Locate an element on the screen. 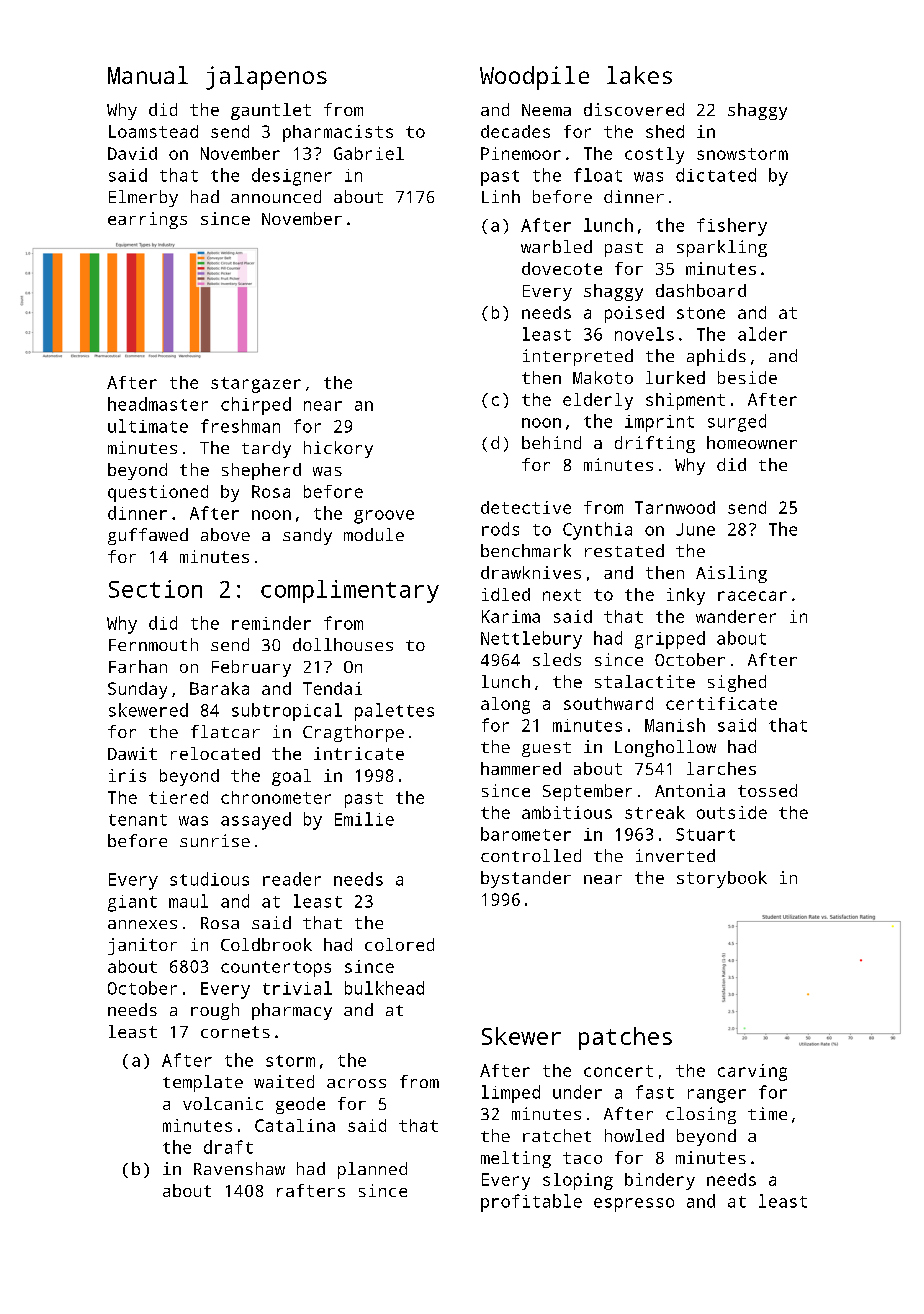 The height and width of the screenshot is (1314, 924). Farhan is located at coordinates (138, 666).
